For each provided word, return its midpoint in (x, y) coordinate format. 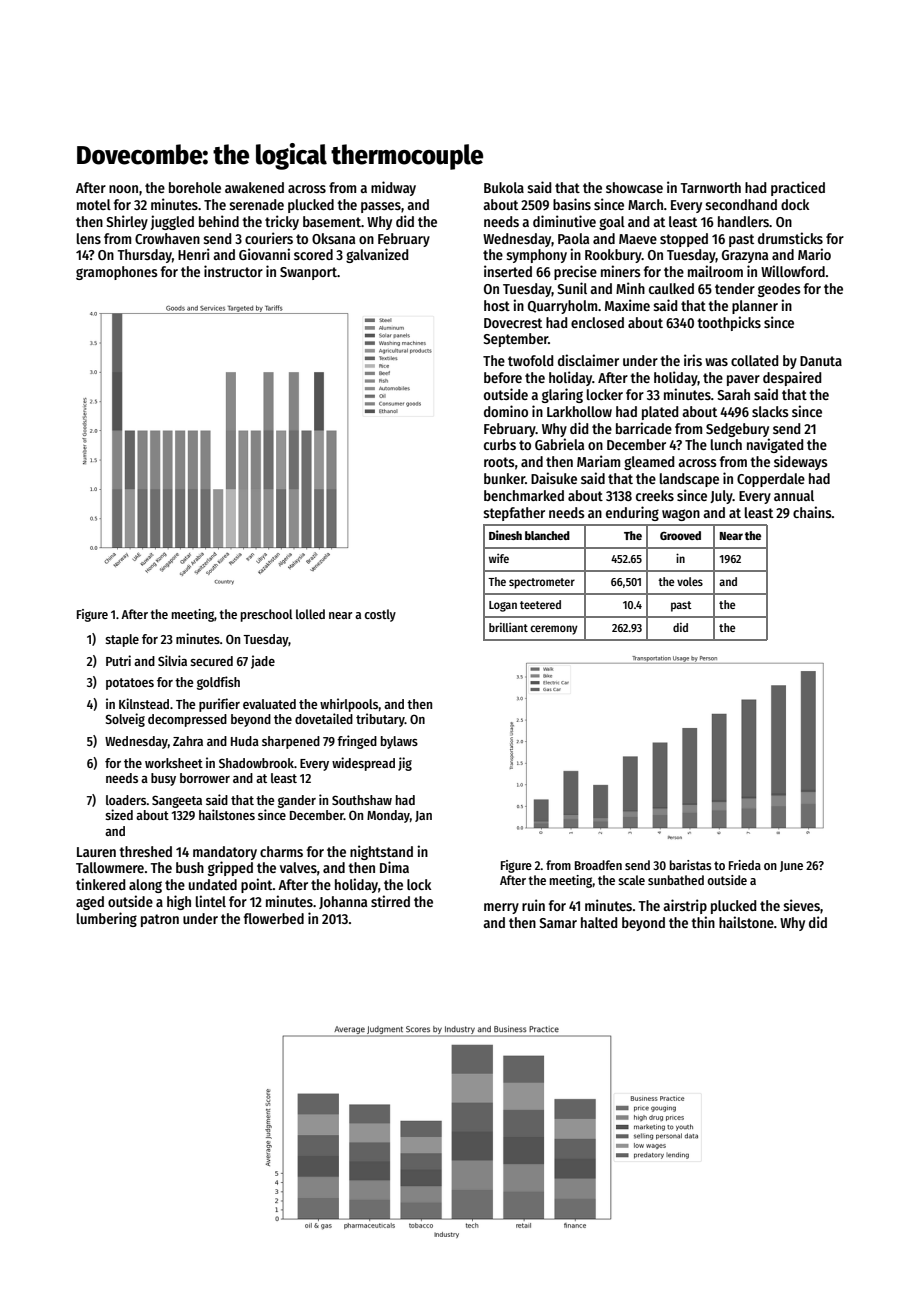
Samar (558, 923)
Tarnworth (710, 187)
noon (123, 189)
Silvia (172, 660)
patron (160, 920)
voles (690, 581)
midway (393, 188)
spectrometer (542, 583)
